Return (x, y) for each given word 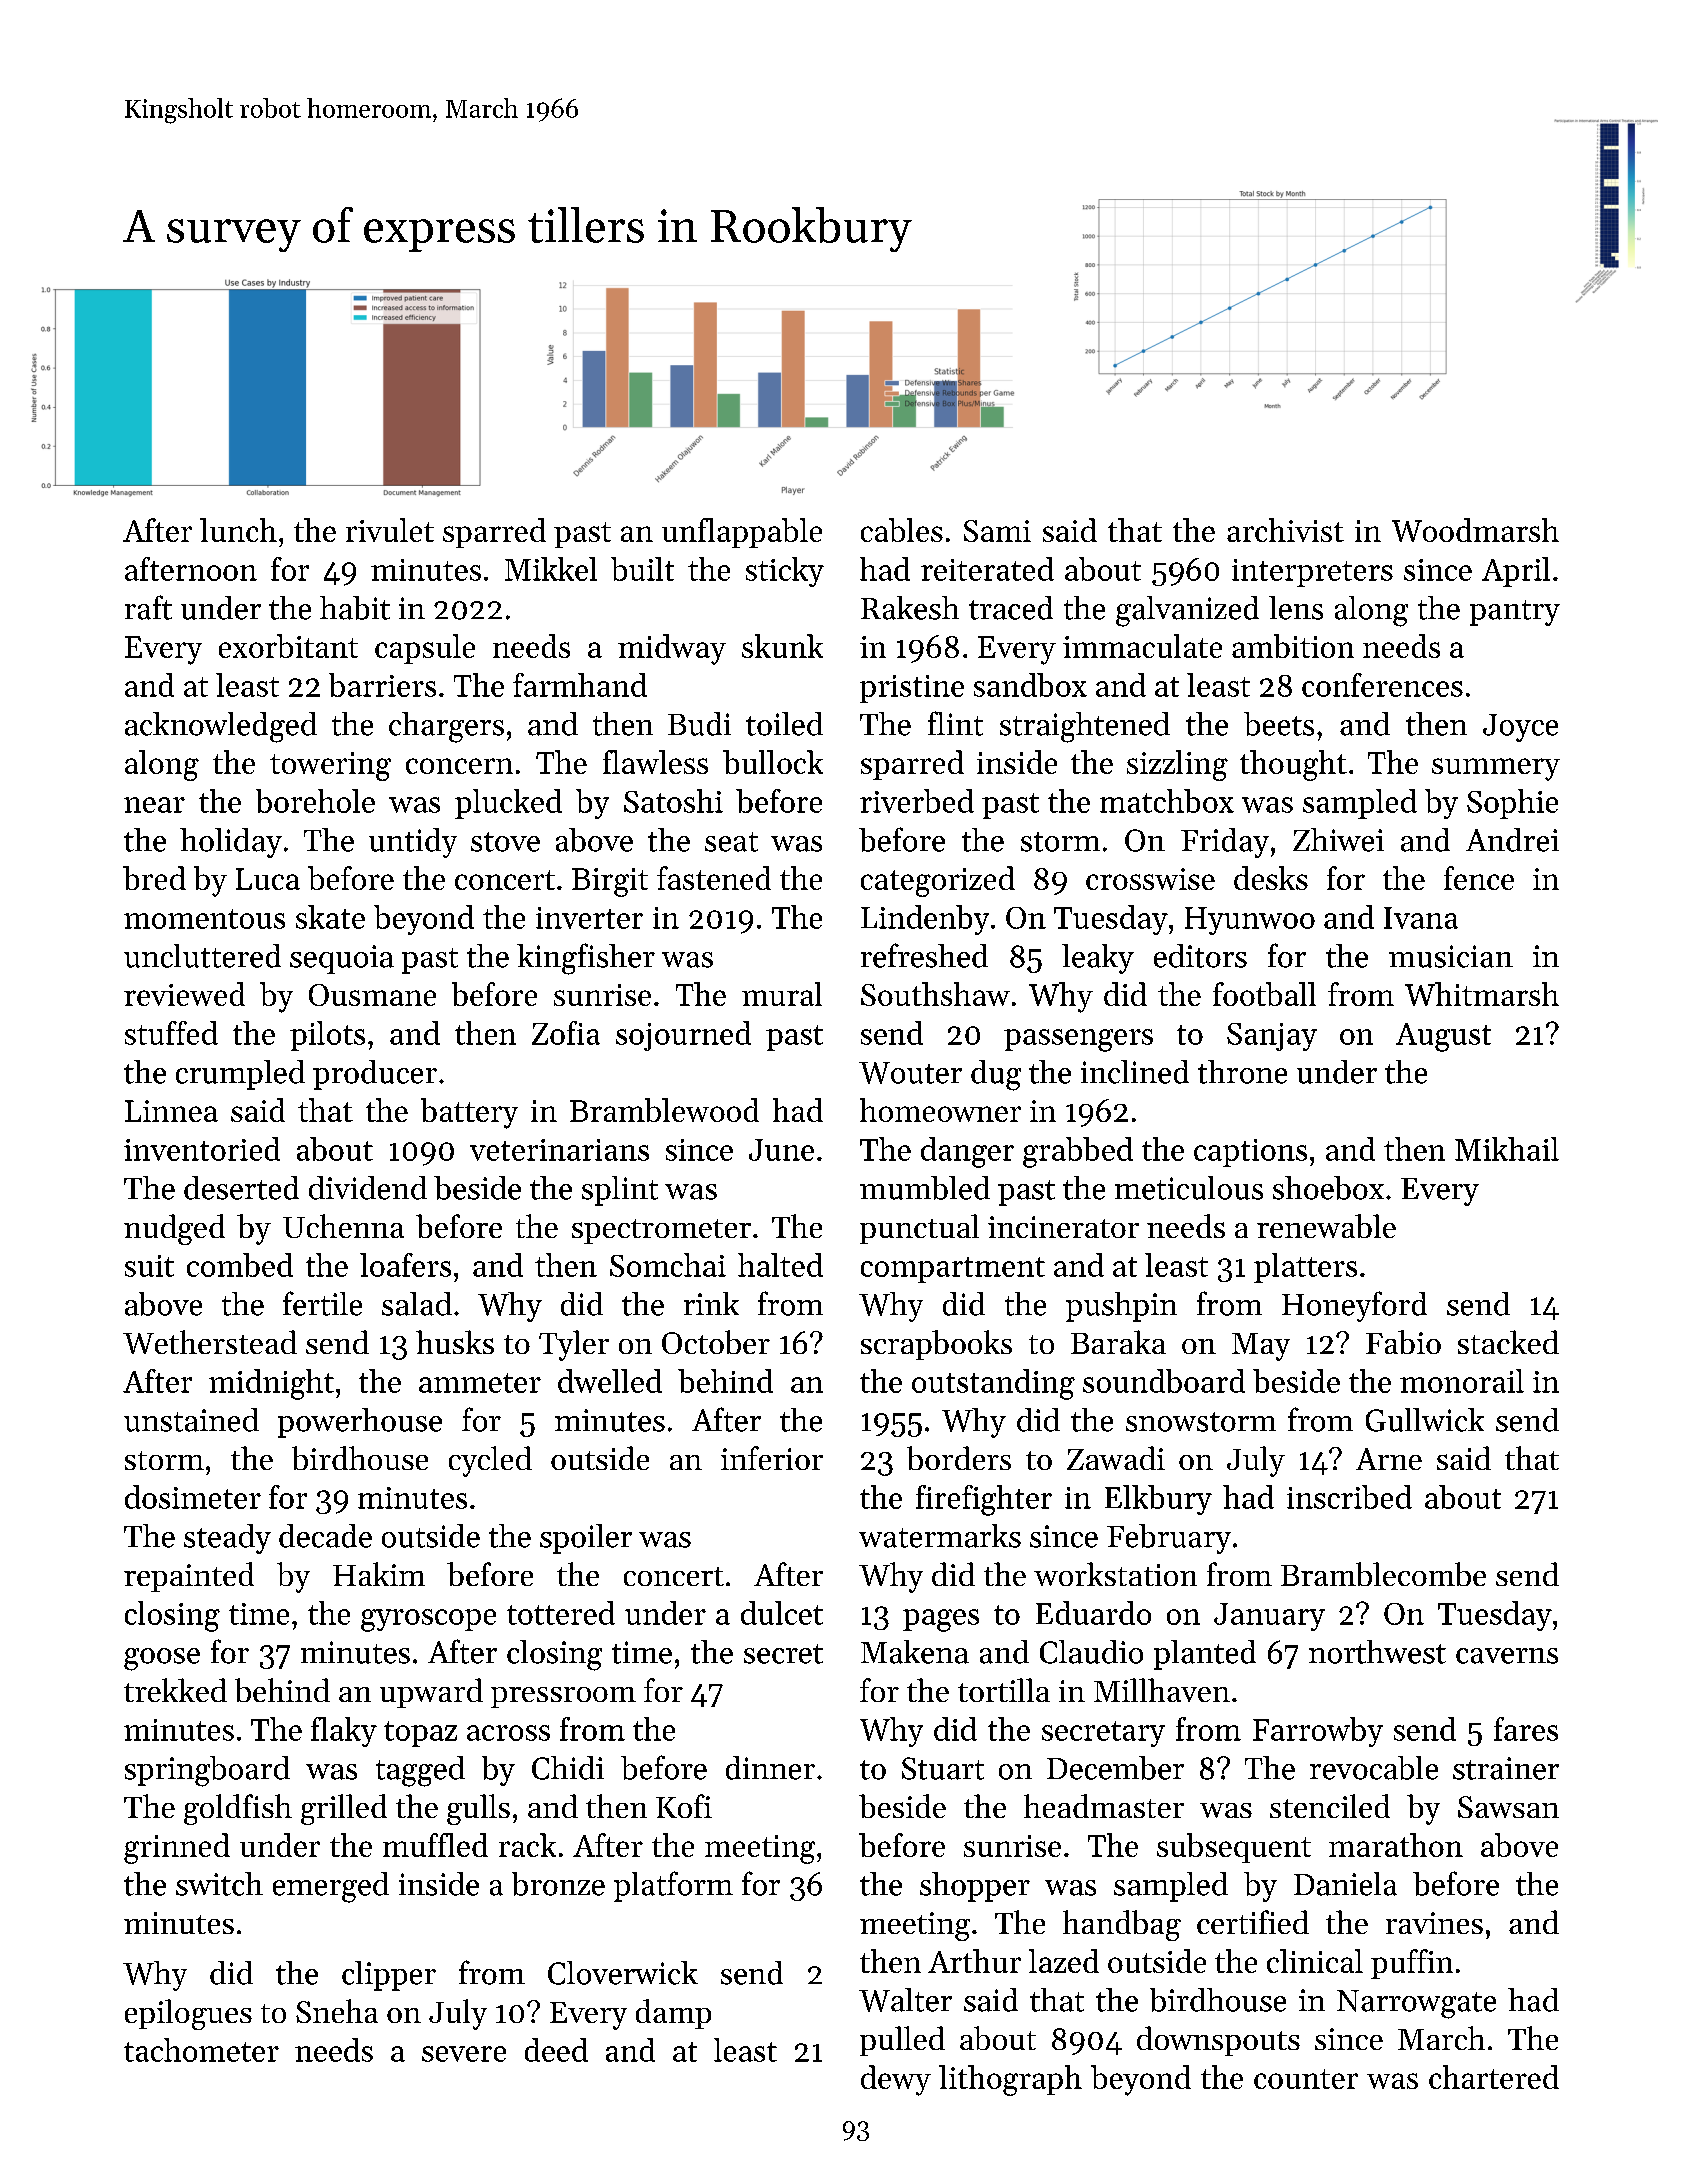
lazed (1064, 1961)
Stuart (943, 1768)
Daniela (1345, 1884)
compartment (953, 1270)
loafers (405, 1265)
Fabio (1403, 1342)
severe (464, 2054)
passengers (1078, 1040)
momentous (204, 919)
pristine (912, 689)
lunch (238, 530)
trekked (175, 1690)
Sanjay (1272, 1037)
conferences (1382, 685)
